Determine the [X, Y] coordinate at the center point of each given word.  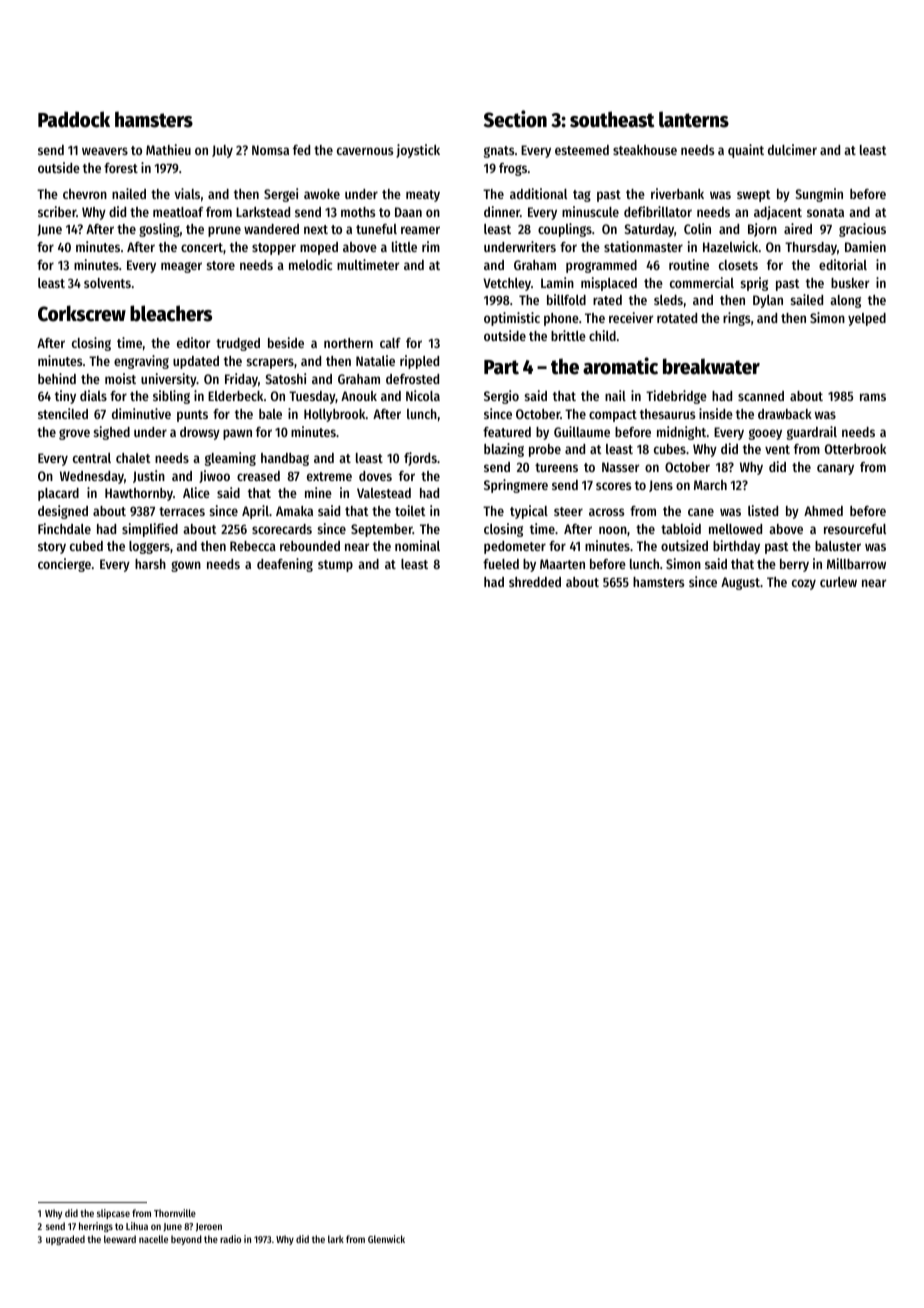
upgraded [65, 1240]
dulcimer [792, 149]
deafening [285, 565]
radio [230, 1239]
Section [515, 119]
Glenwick [386, 1239]
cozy [804, 584]
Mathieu [168, 149]
